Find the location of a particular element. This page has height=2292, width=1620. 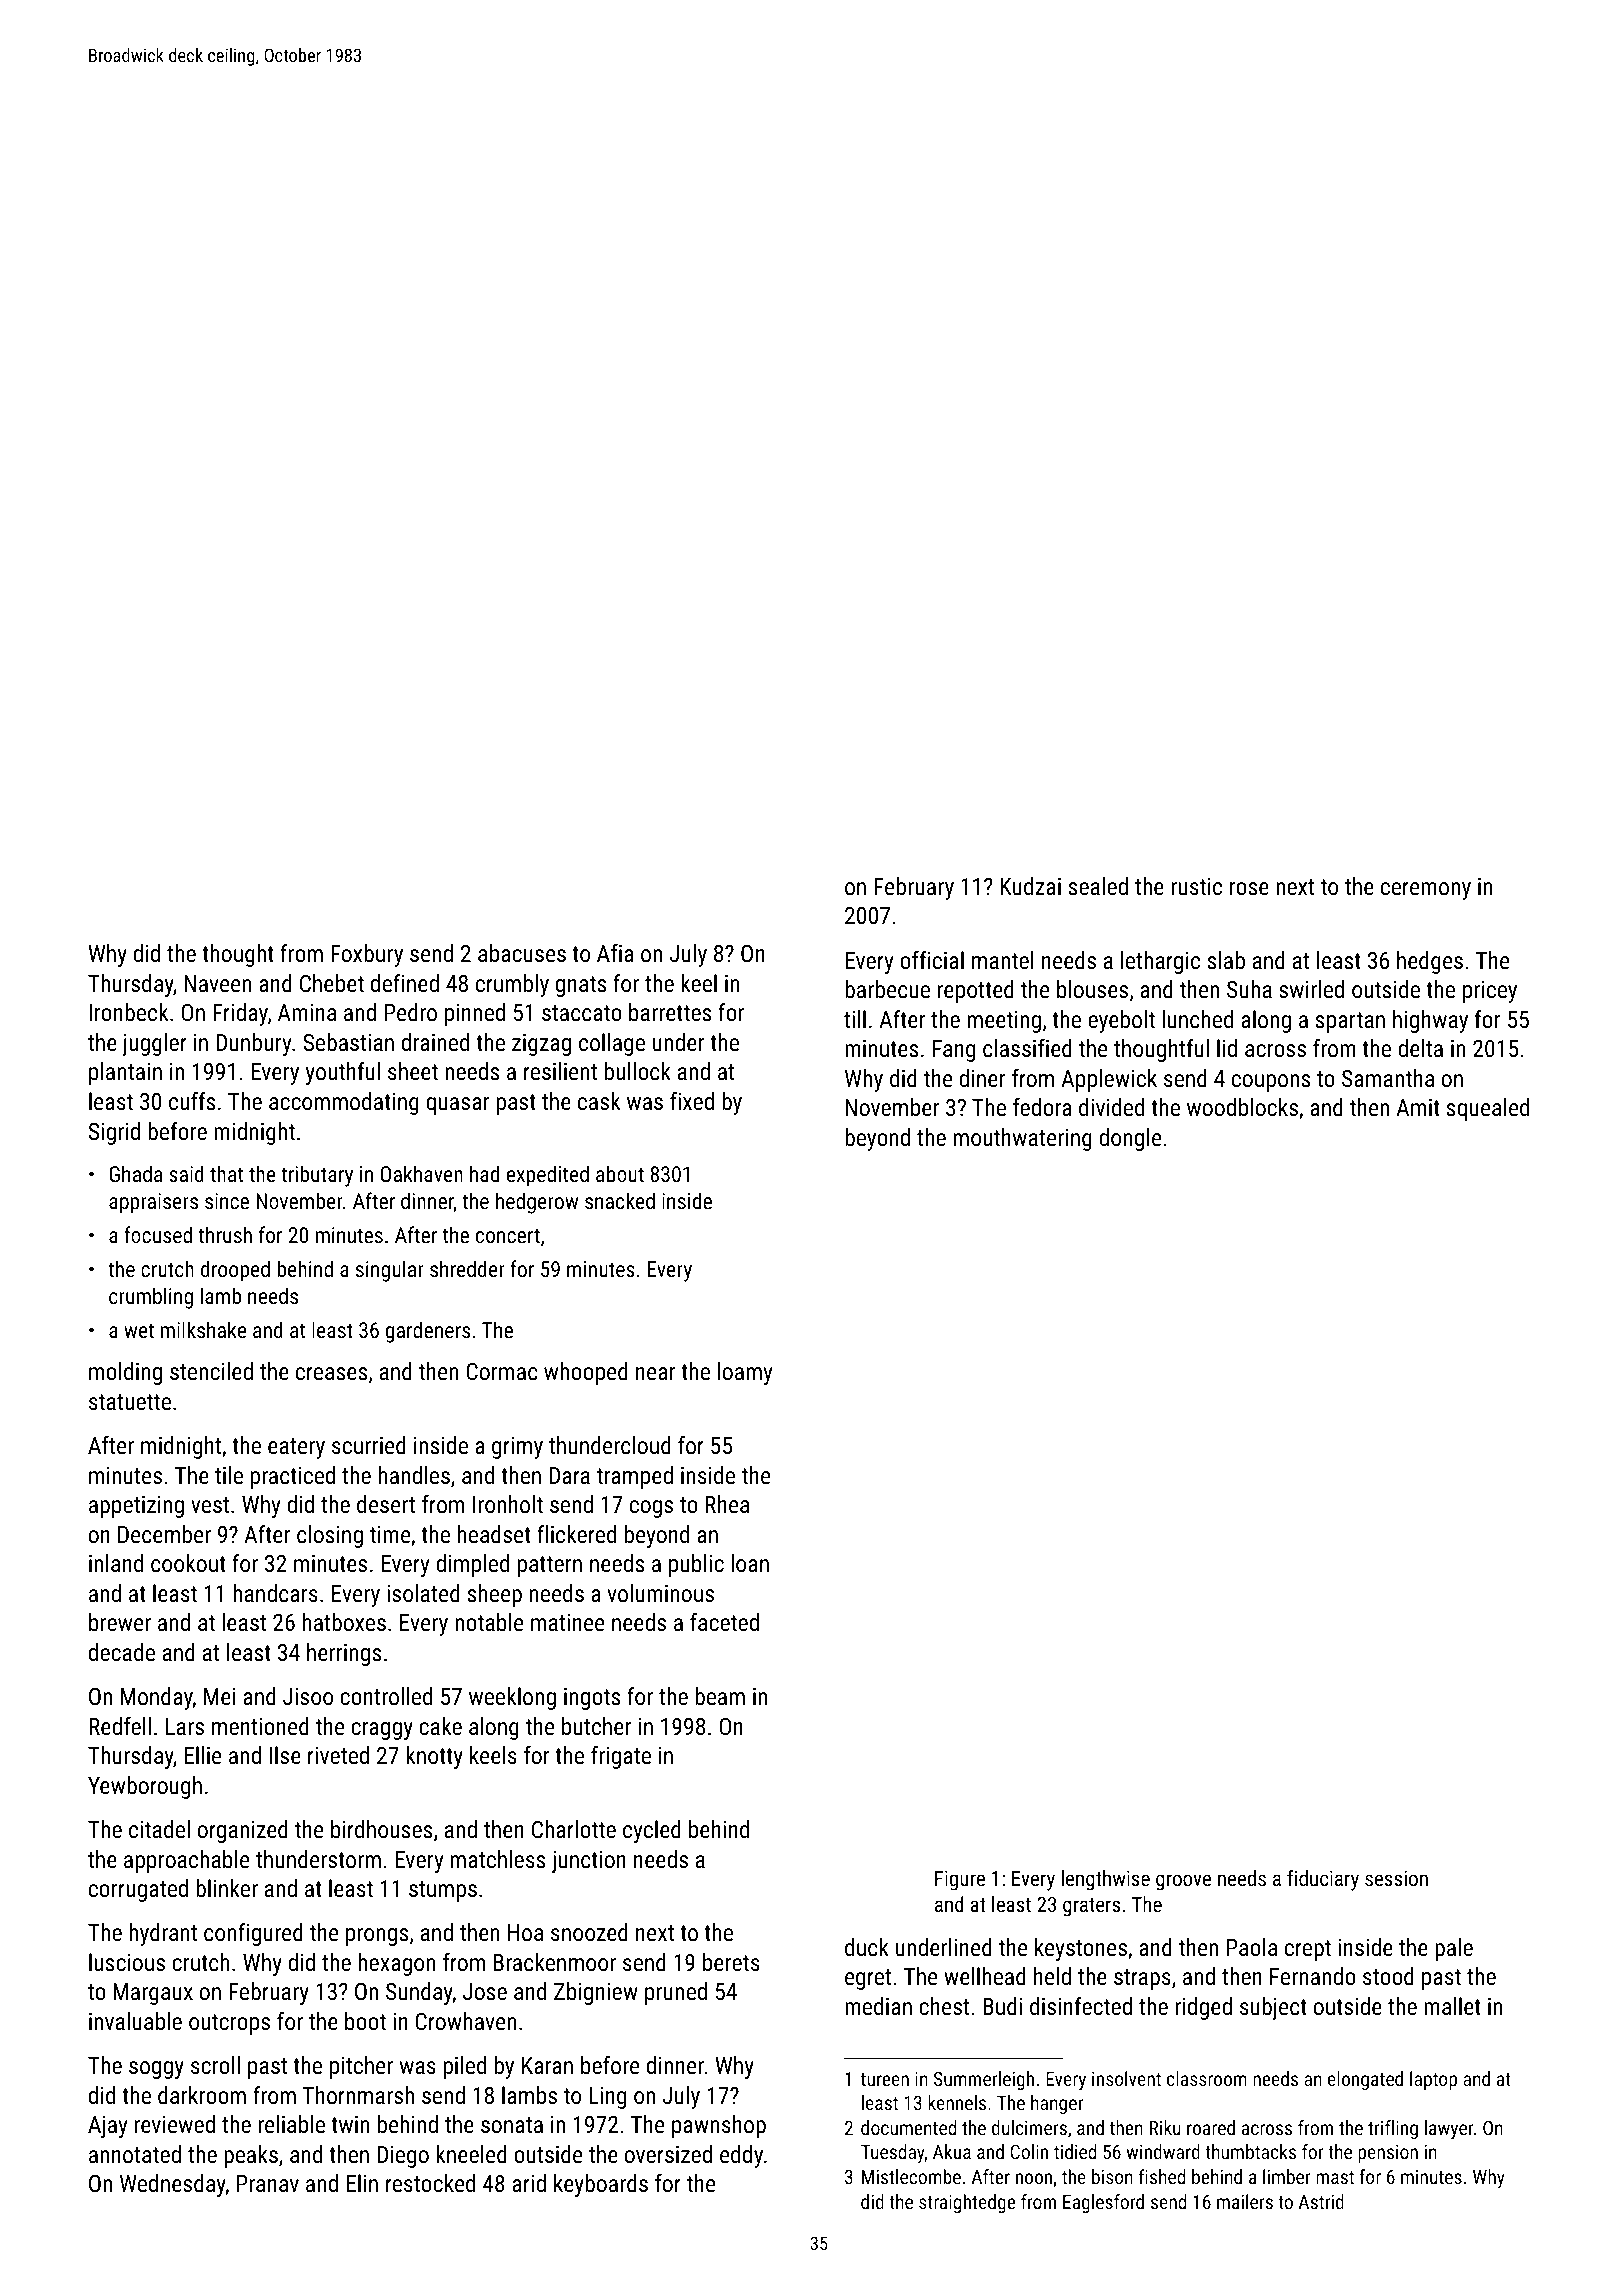

fiduciary is located at coordinates (1323, 1880).
